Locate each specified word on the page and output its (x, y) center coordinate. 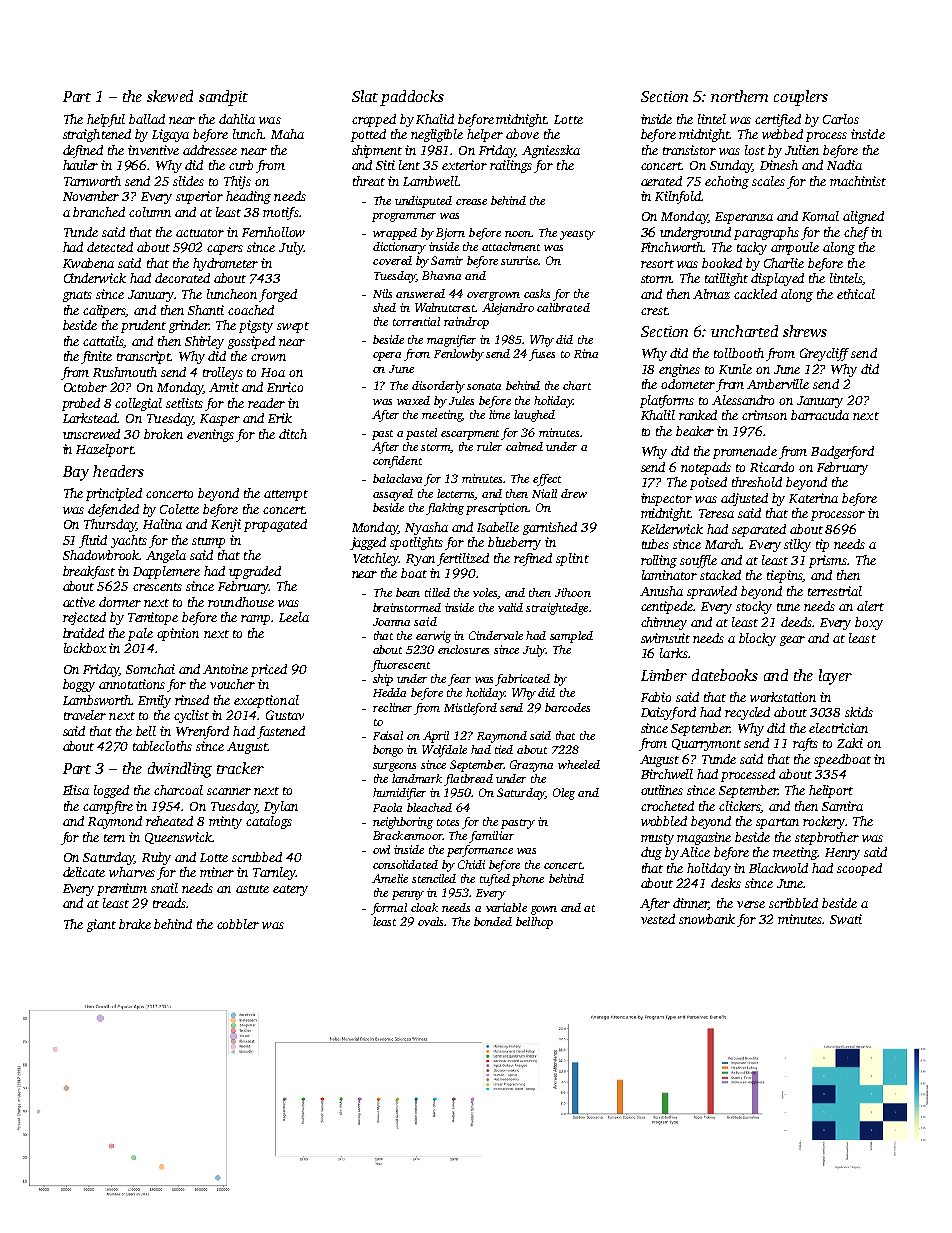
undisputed (423, 202)
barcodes (567, 707)
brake (135, 924)
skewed (170, 96)
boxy (869, 623)
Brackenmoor (407, 835)
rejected (84, 618)
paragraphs (766, 233)
